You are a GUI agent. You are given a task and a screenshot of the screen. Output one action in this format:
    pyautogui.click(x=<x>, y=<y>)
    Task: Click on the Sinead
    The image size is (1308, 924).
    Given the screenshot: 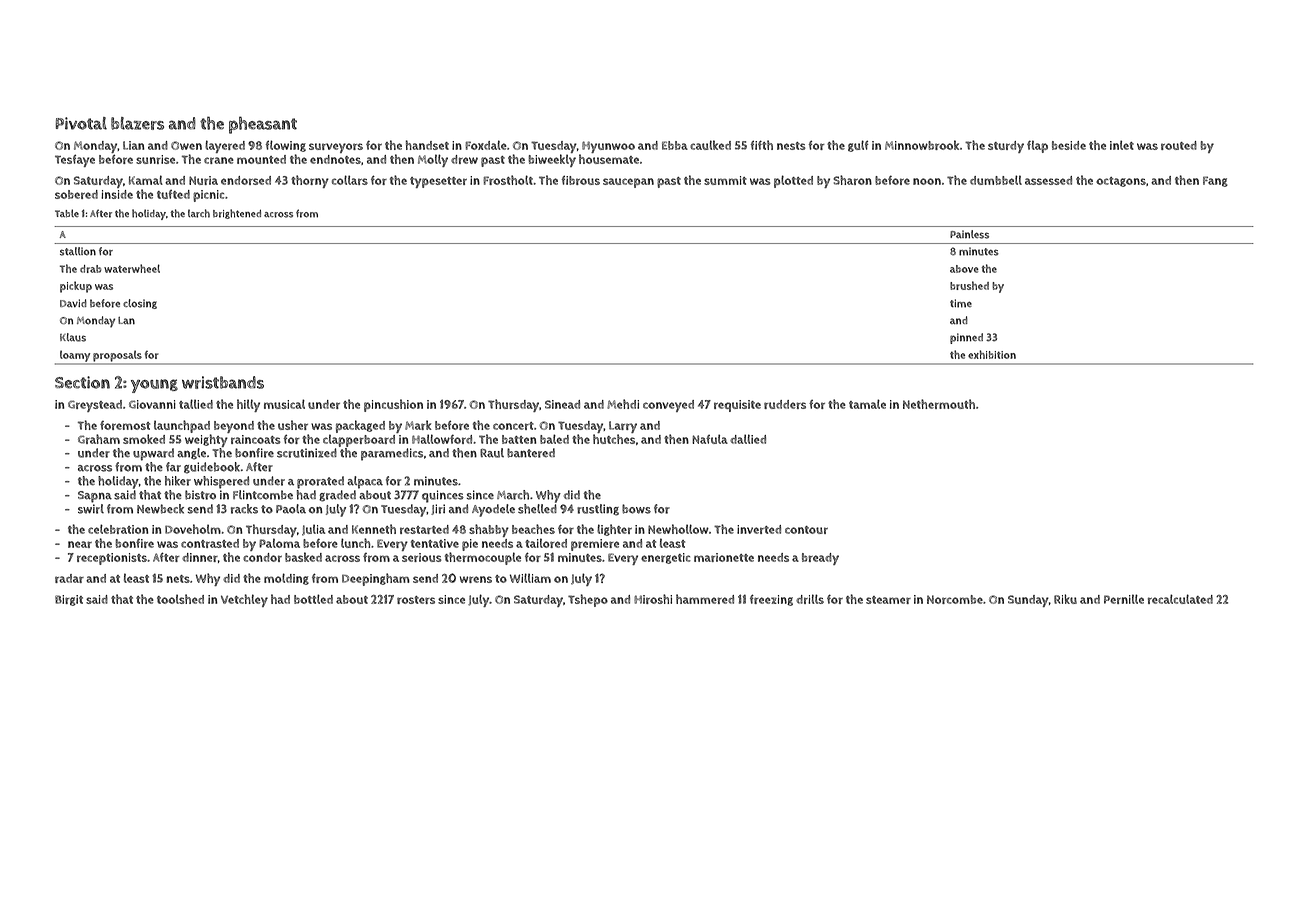 What is the action you would take?
    pyautogui.click(x=562, y=404)
